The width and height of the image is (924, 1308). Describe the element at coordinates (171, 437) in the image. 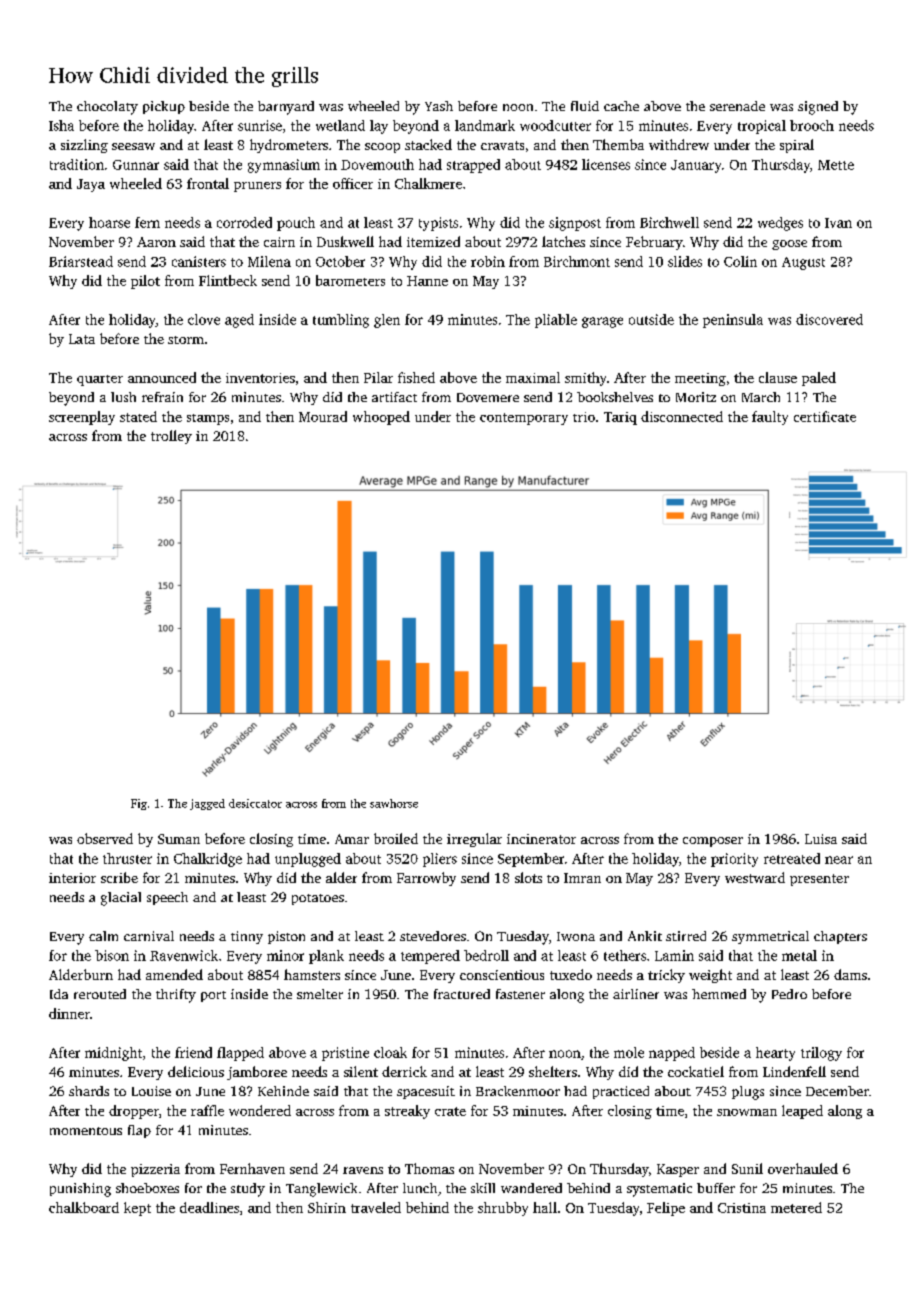

I see `trolley` at that location.
